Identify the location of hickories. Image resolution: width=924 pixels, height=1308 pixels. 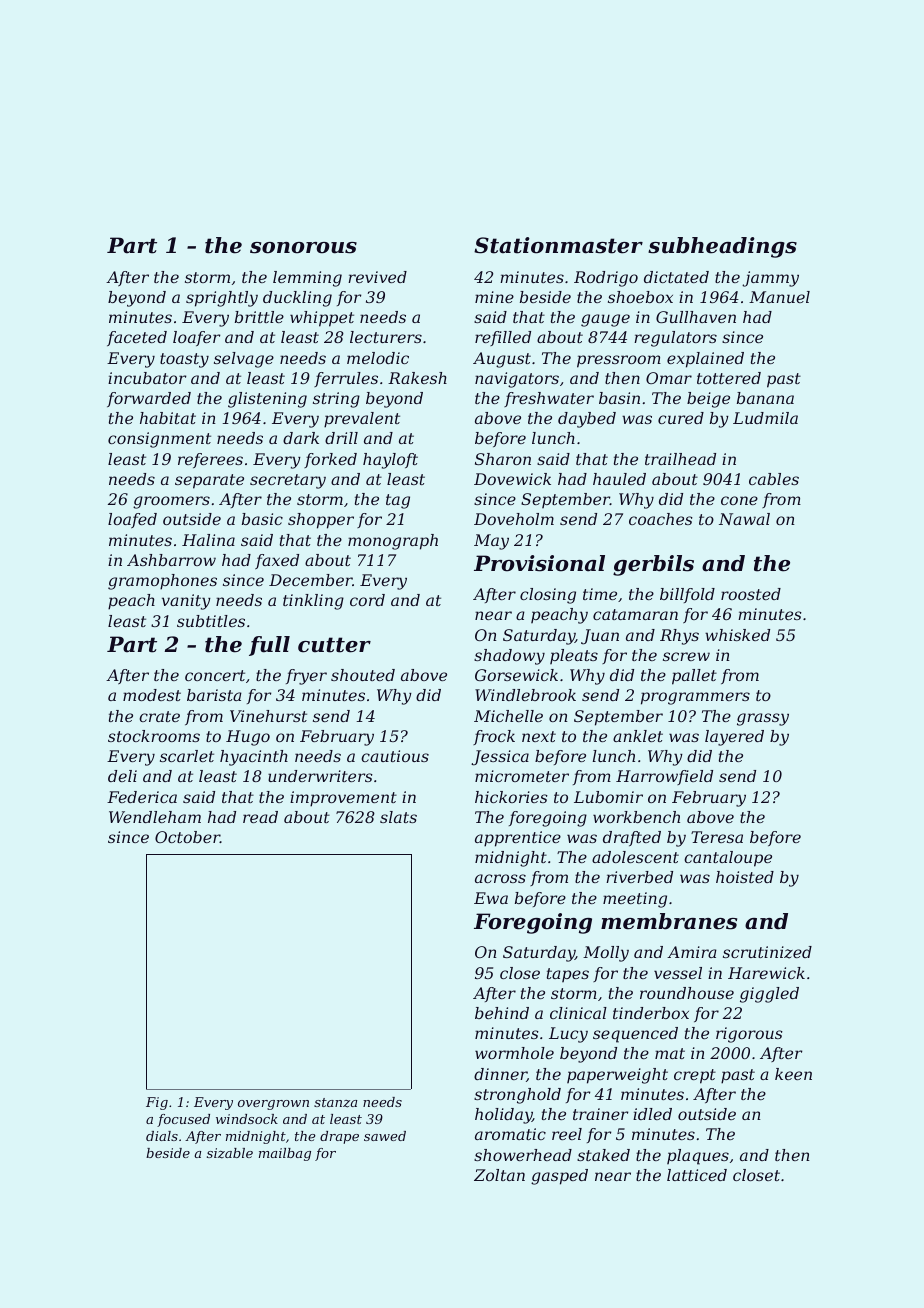
(511, 797).
